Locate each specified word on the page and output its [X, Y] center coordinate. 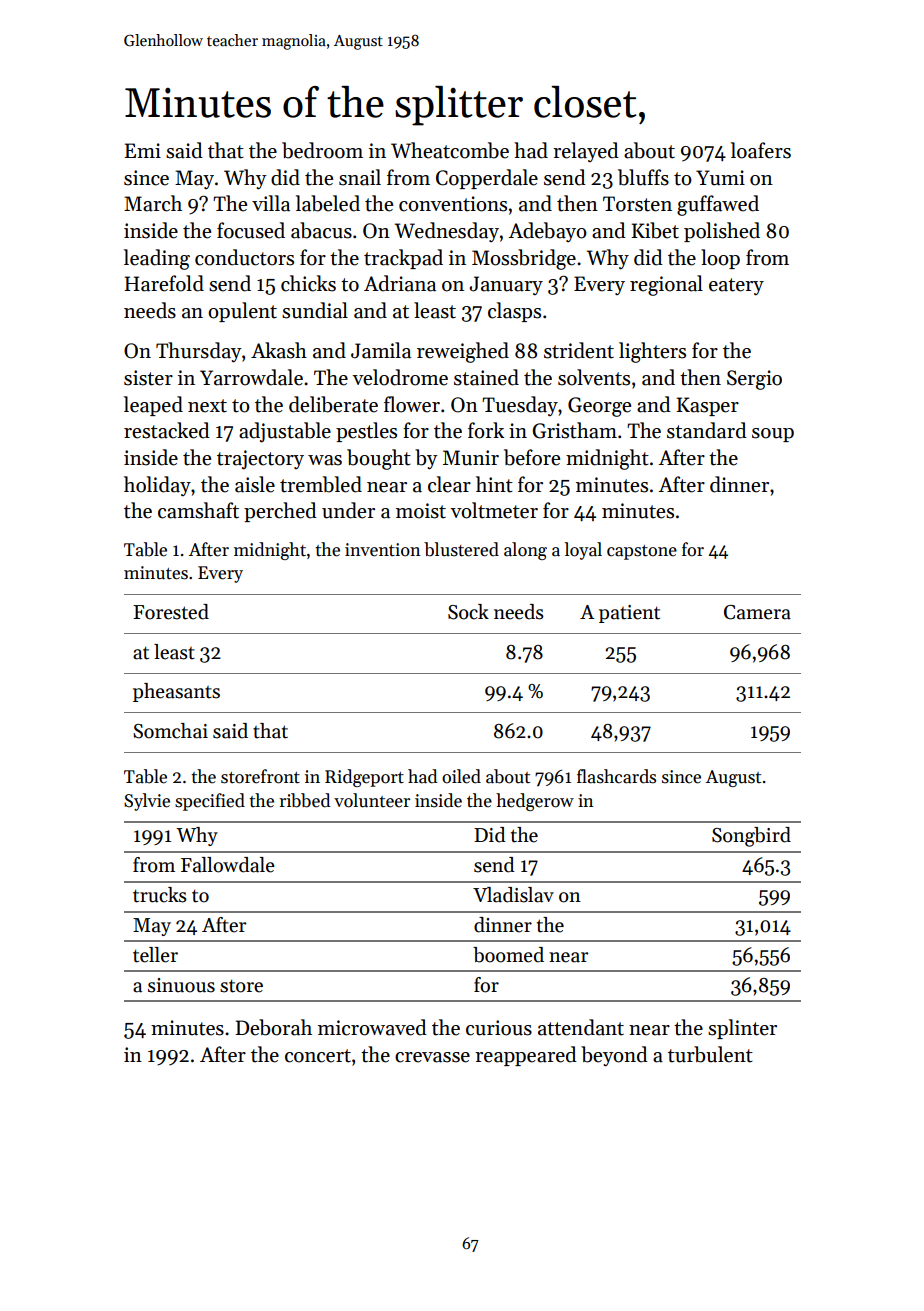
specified [210, 802]
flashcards [616, 776]
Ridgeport [364, 778]
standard [707, 430]
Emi [142, 150]
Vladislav [513, 895]
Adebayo [547, 232]
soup [773, 435]
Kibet [655, 230]
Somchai [170, 731]
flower [412, 404]
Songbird [751, 837]
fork [486, 430]
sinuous [181, 985]
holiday [157, 486]
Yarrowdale [251, 377]
